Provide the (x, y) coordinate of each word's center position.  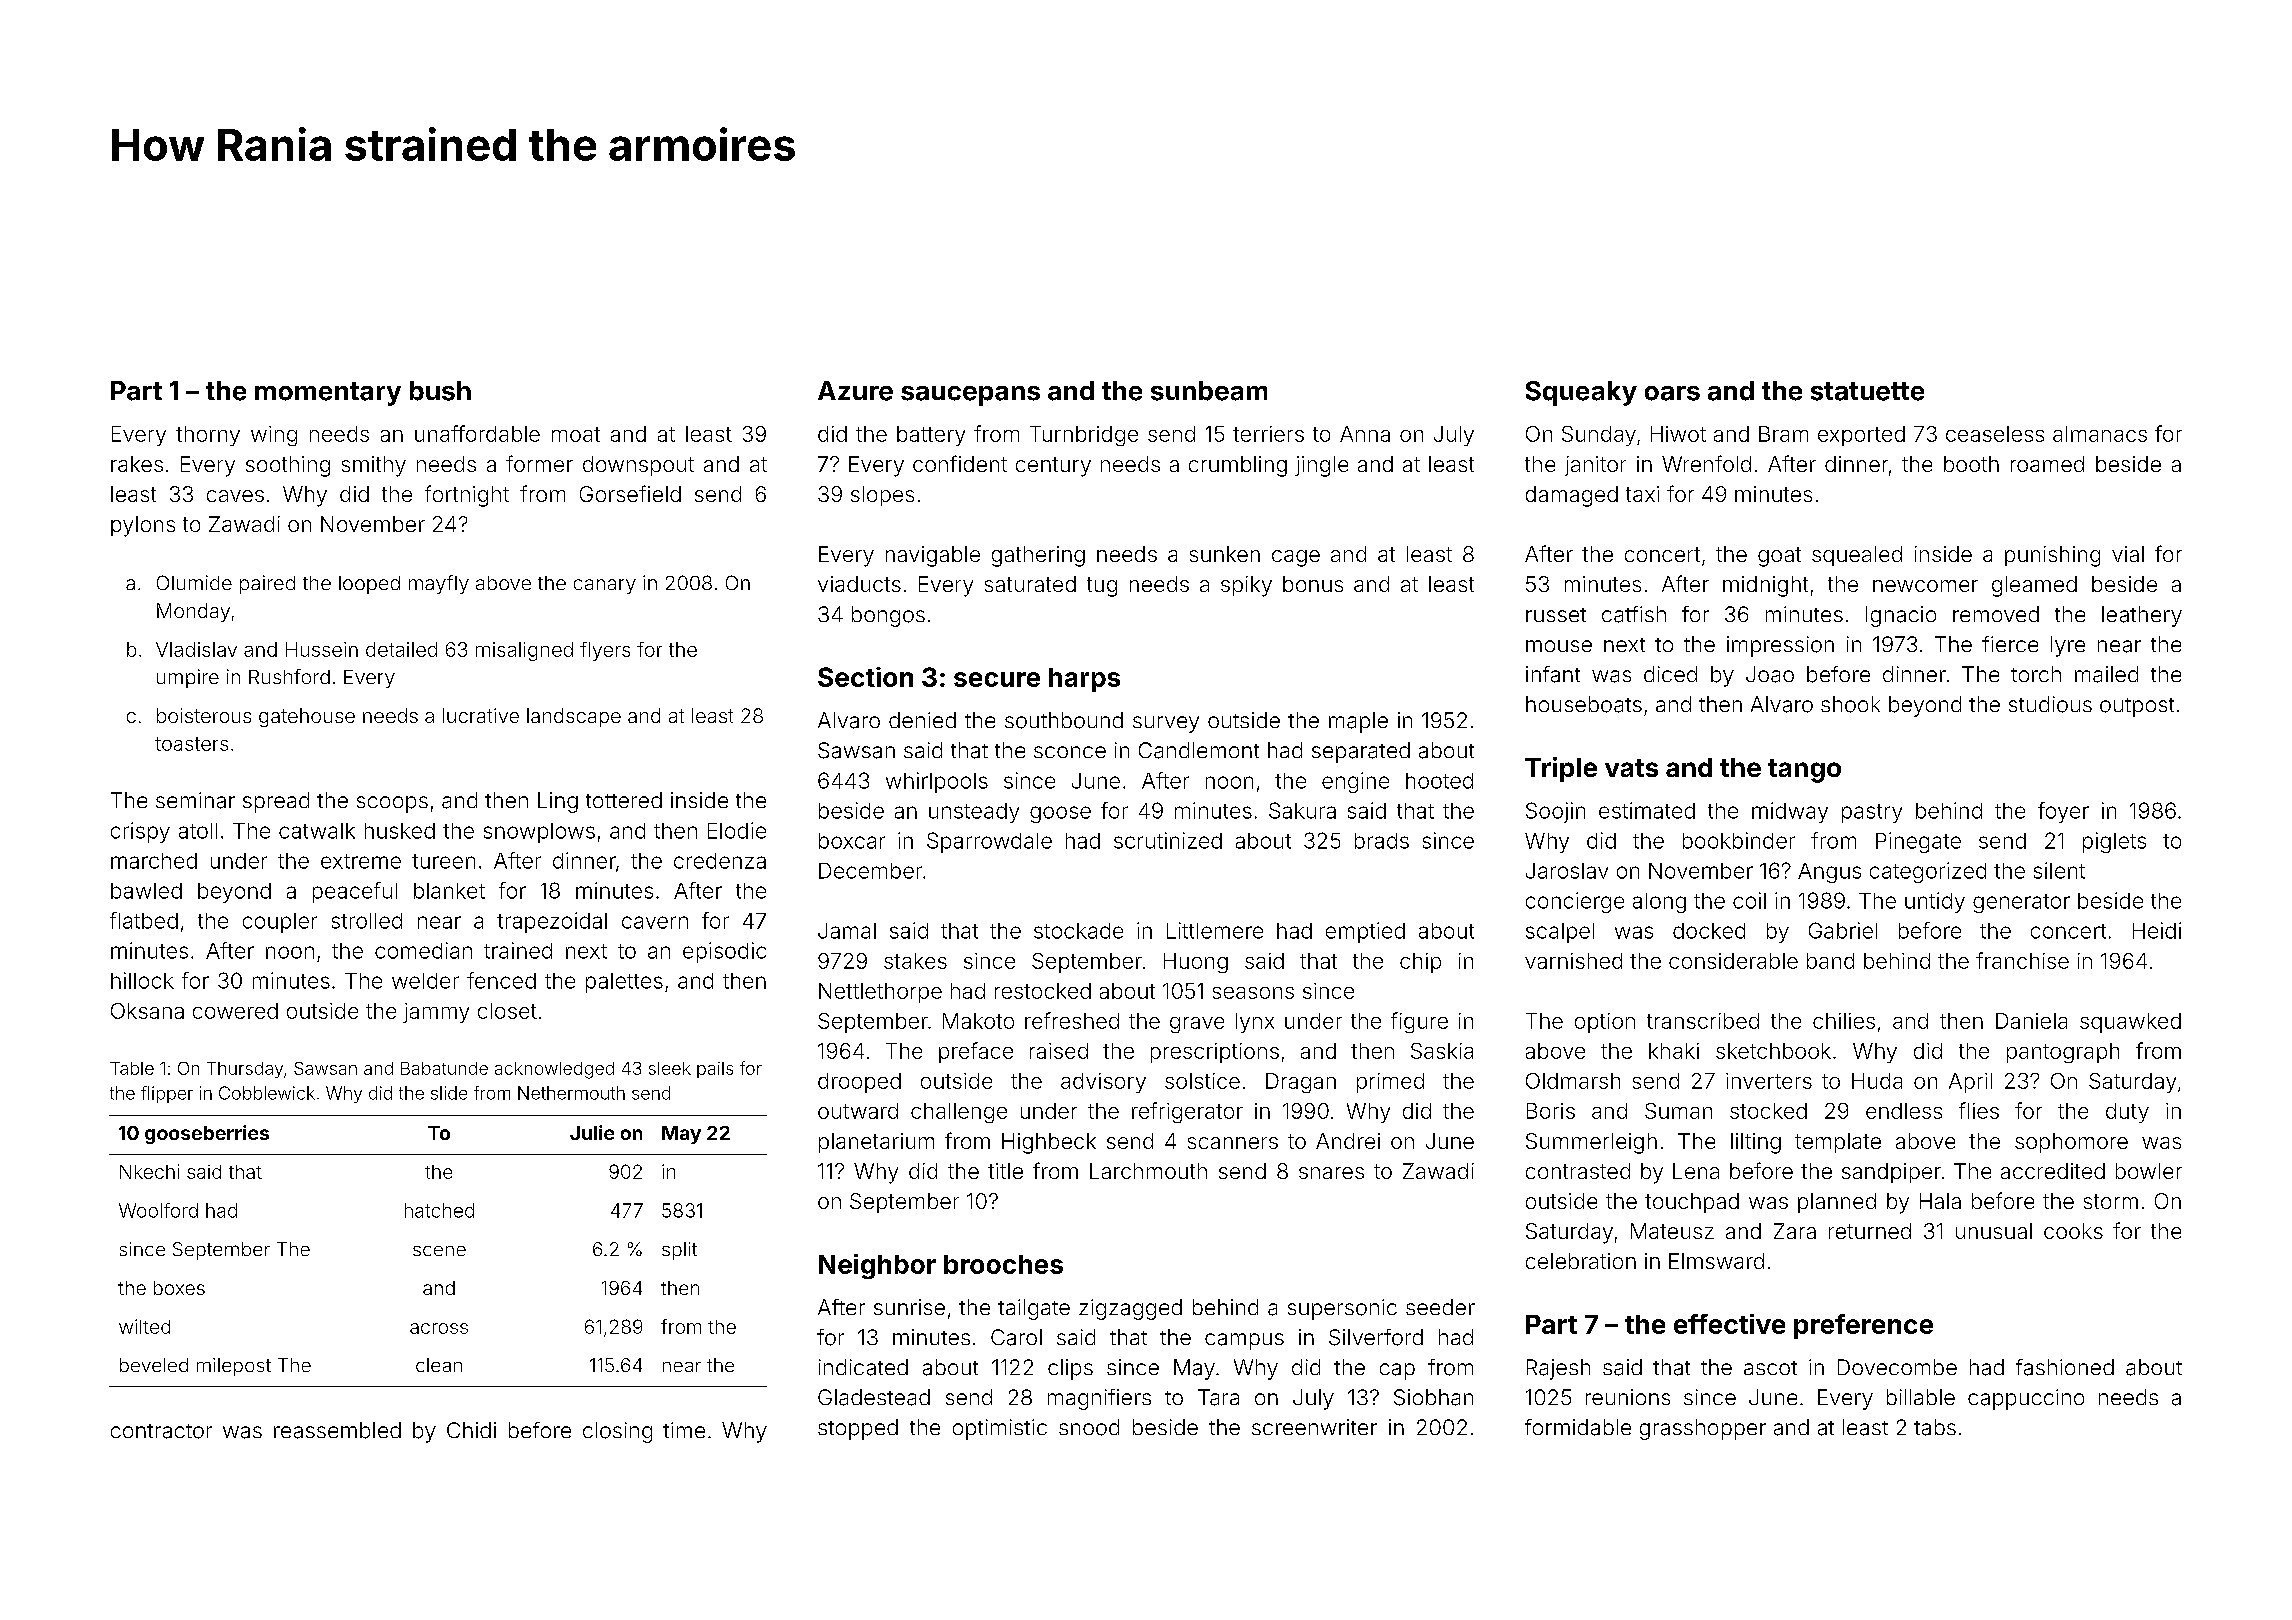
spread (276, 802)
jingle (1321, 466)
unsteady (974, 813)
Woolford (158, 1210)
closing (617, 1432)
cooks (2073, 1231)
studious (2050, 704)
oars (1672, 393)
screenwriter (1314, 1427)
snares (1331, 1173)
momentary (328, 394)
